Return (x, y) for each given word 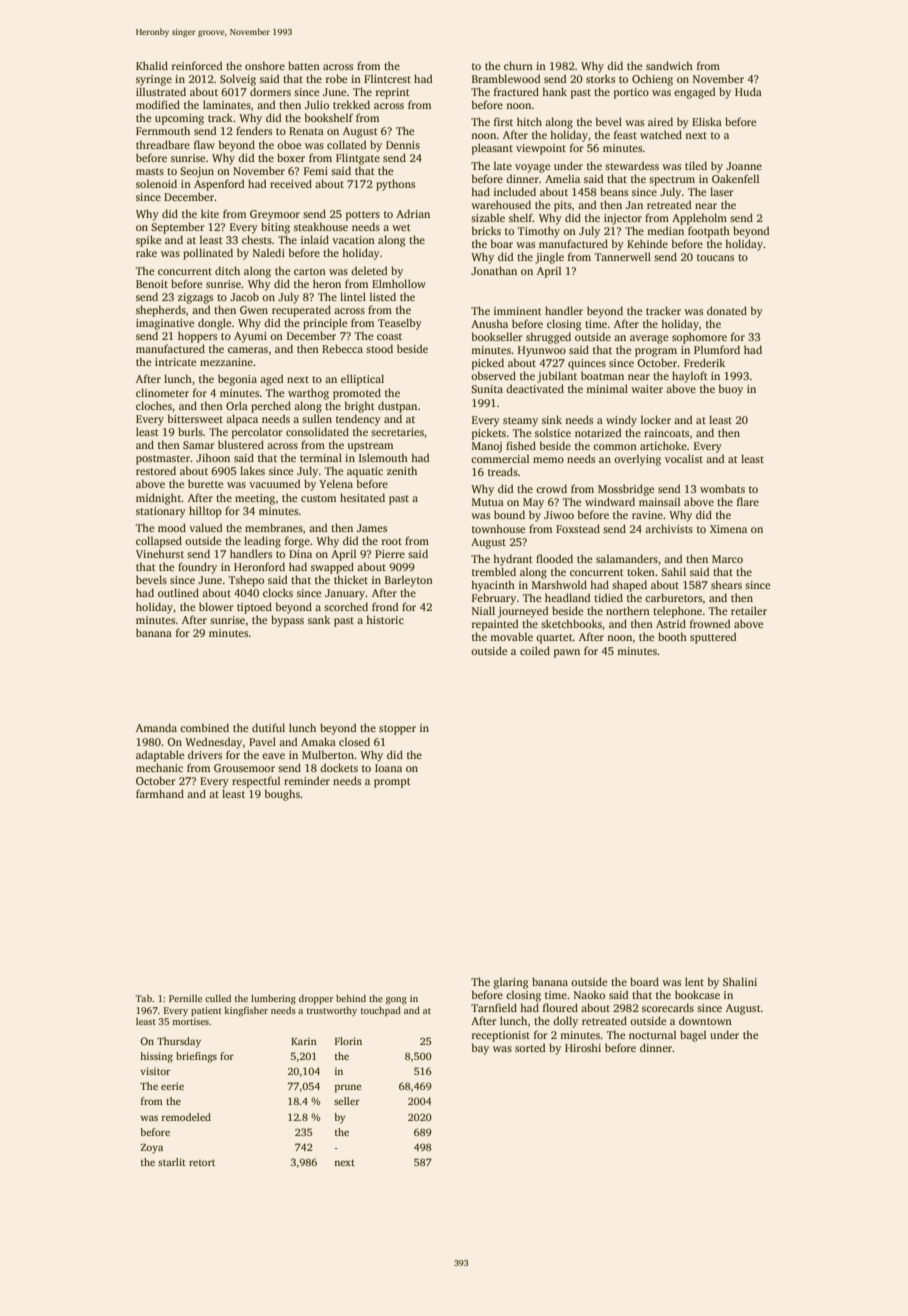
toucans (715, 257)
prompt (392, 783)
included (515, 191)
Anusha (489, 323)
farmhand (160, 793)
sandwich (669, 65)
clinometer (162, 392)
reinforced (197, 65)
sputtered (713, 638)
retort (202, 1162)
